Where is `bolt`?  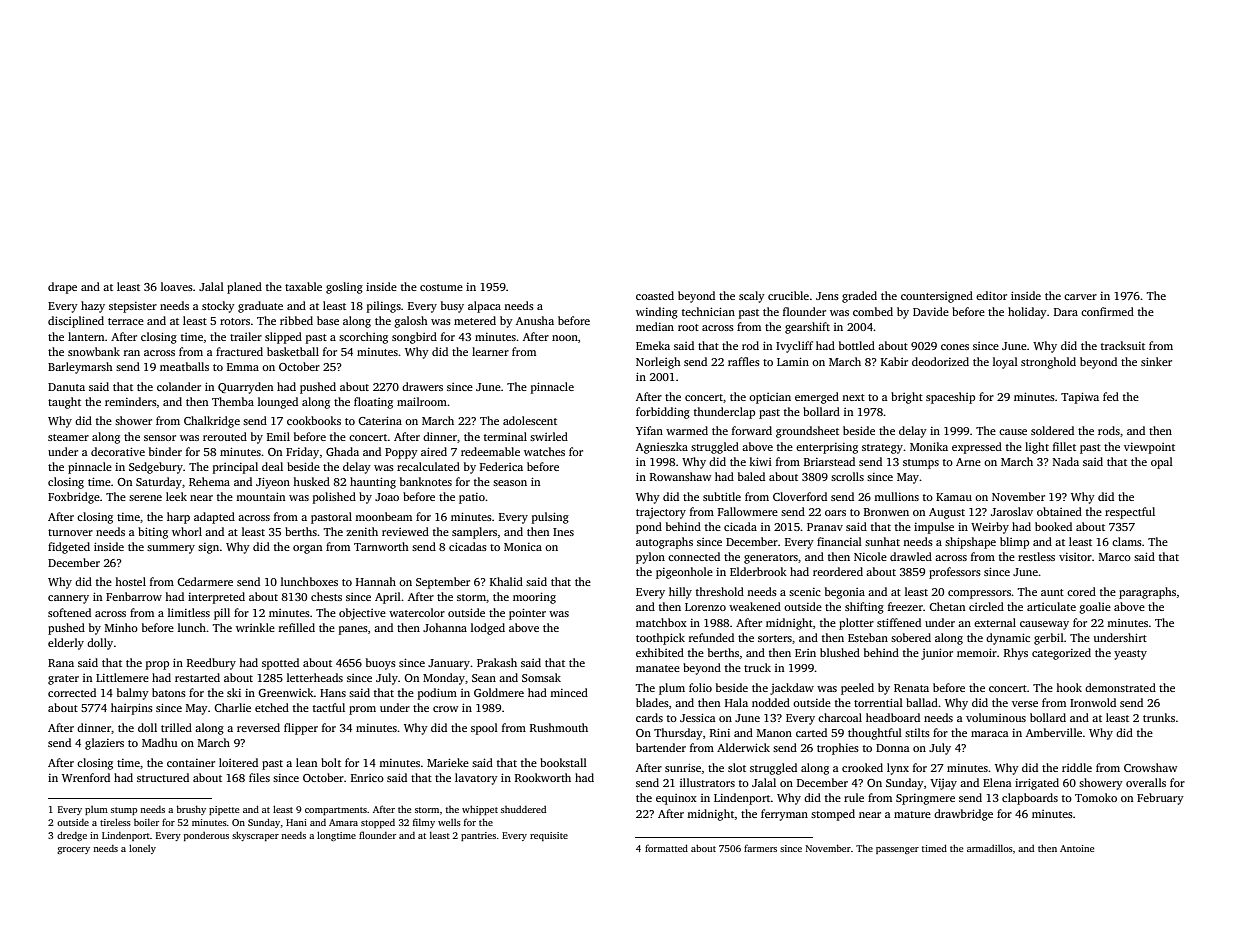 bolt is located at coordinates (331, 762).
